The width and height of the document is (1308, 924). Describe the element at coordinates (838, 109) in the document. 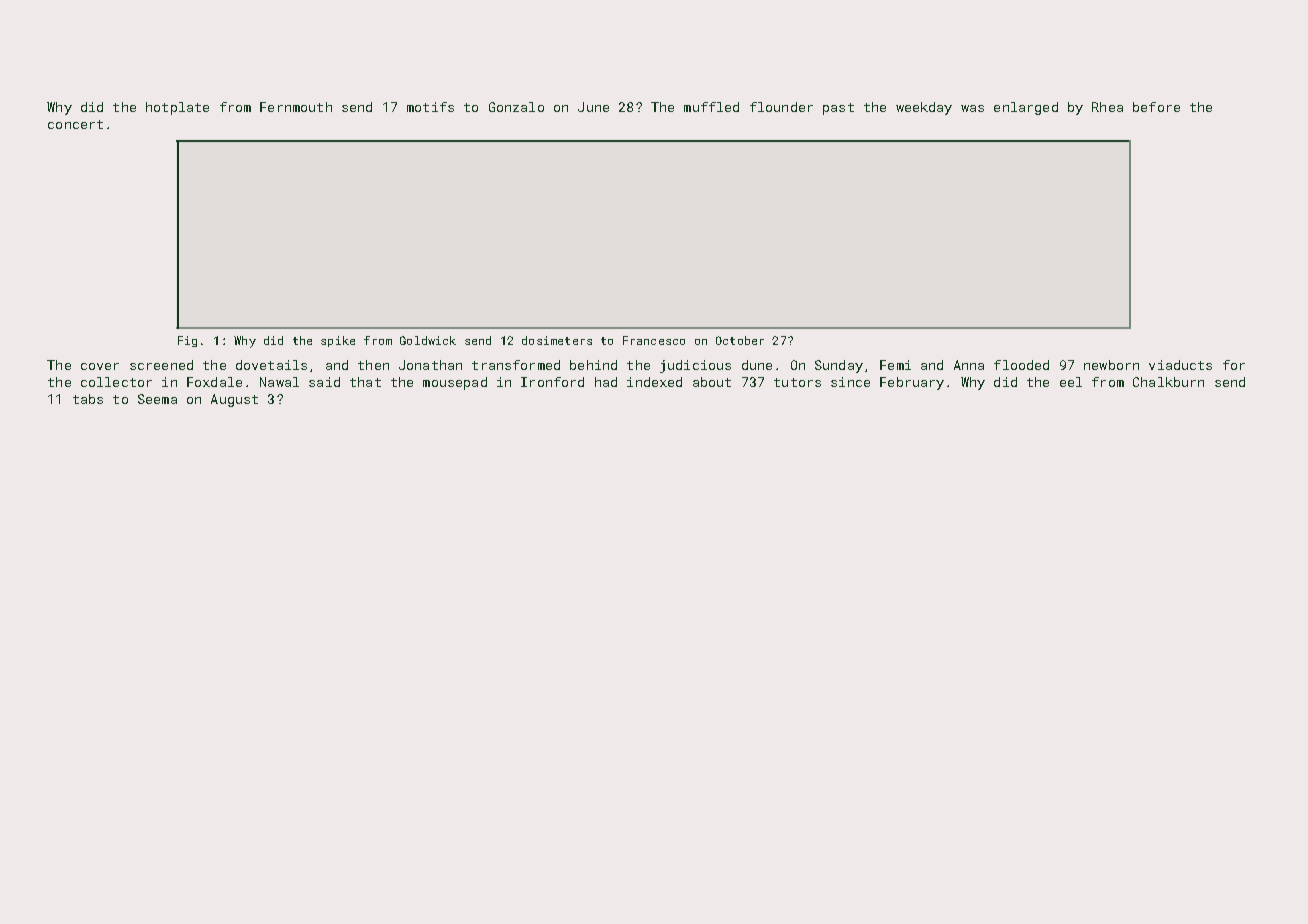

I see `past` at that location.
